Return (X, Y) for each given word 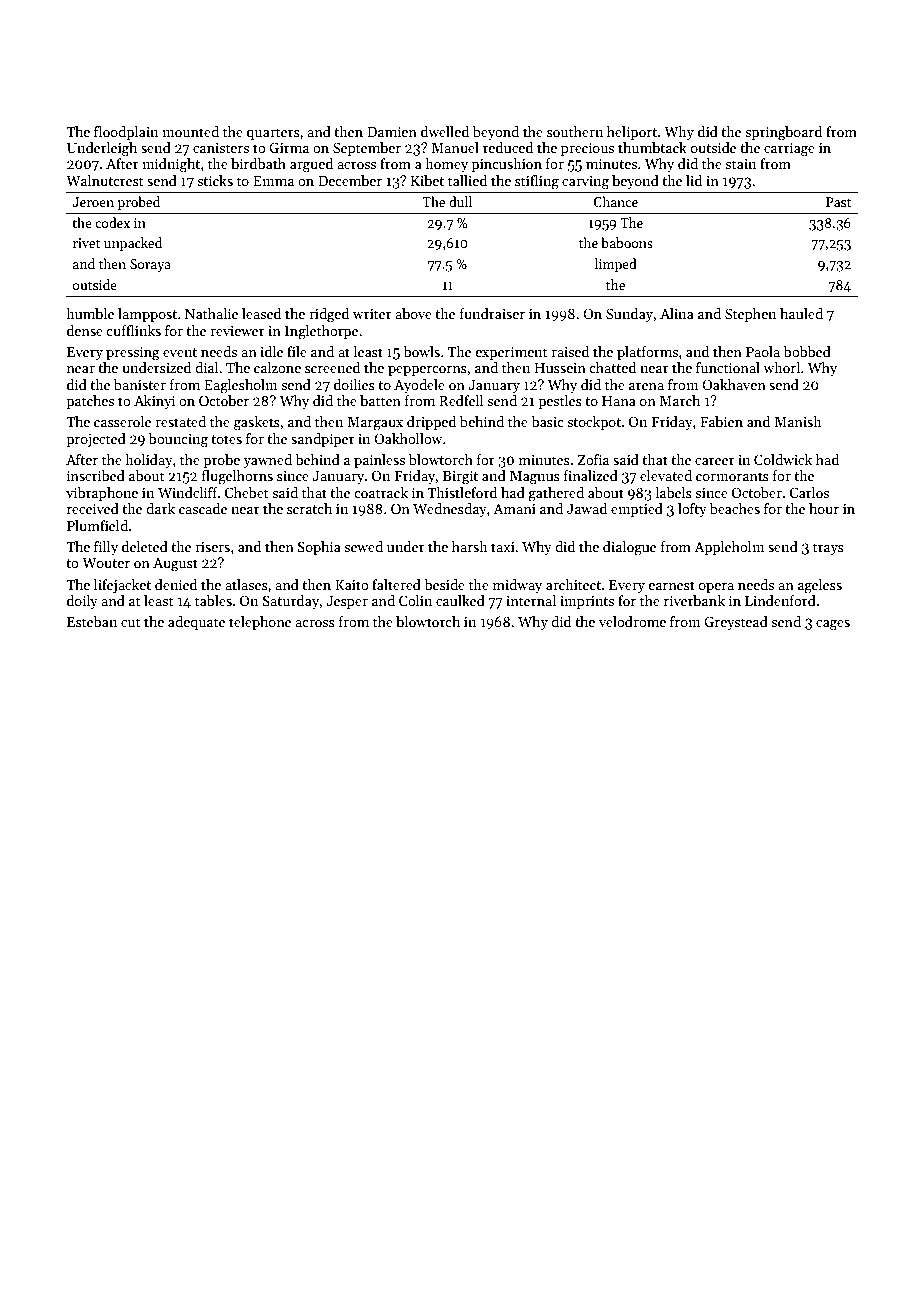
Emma (273, 181)
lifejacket (122, 586)
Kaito (352, 585)
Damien (392, 132)
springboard (784, 133)
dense (85, 330)
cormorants (732, 476)
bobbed (807, 351)
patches (90, 402)
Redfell (461, 400)
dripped (431, 423)
